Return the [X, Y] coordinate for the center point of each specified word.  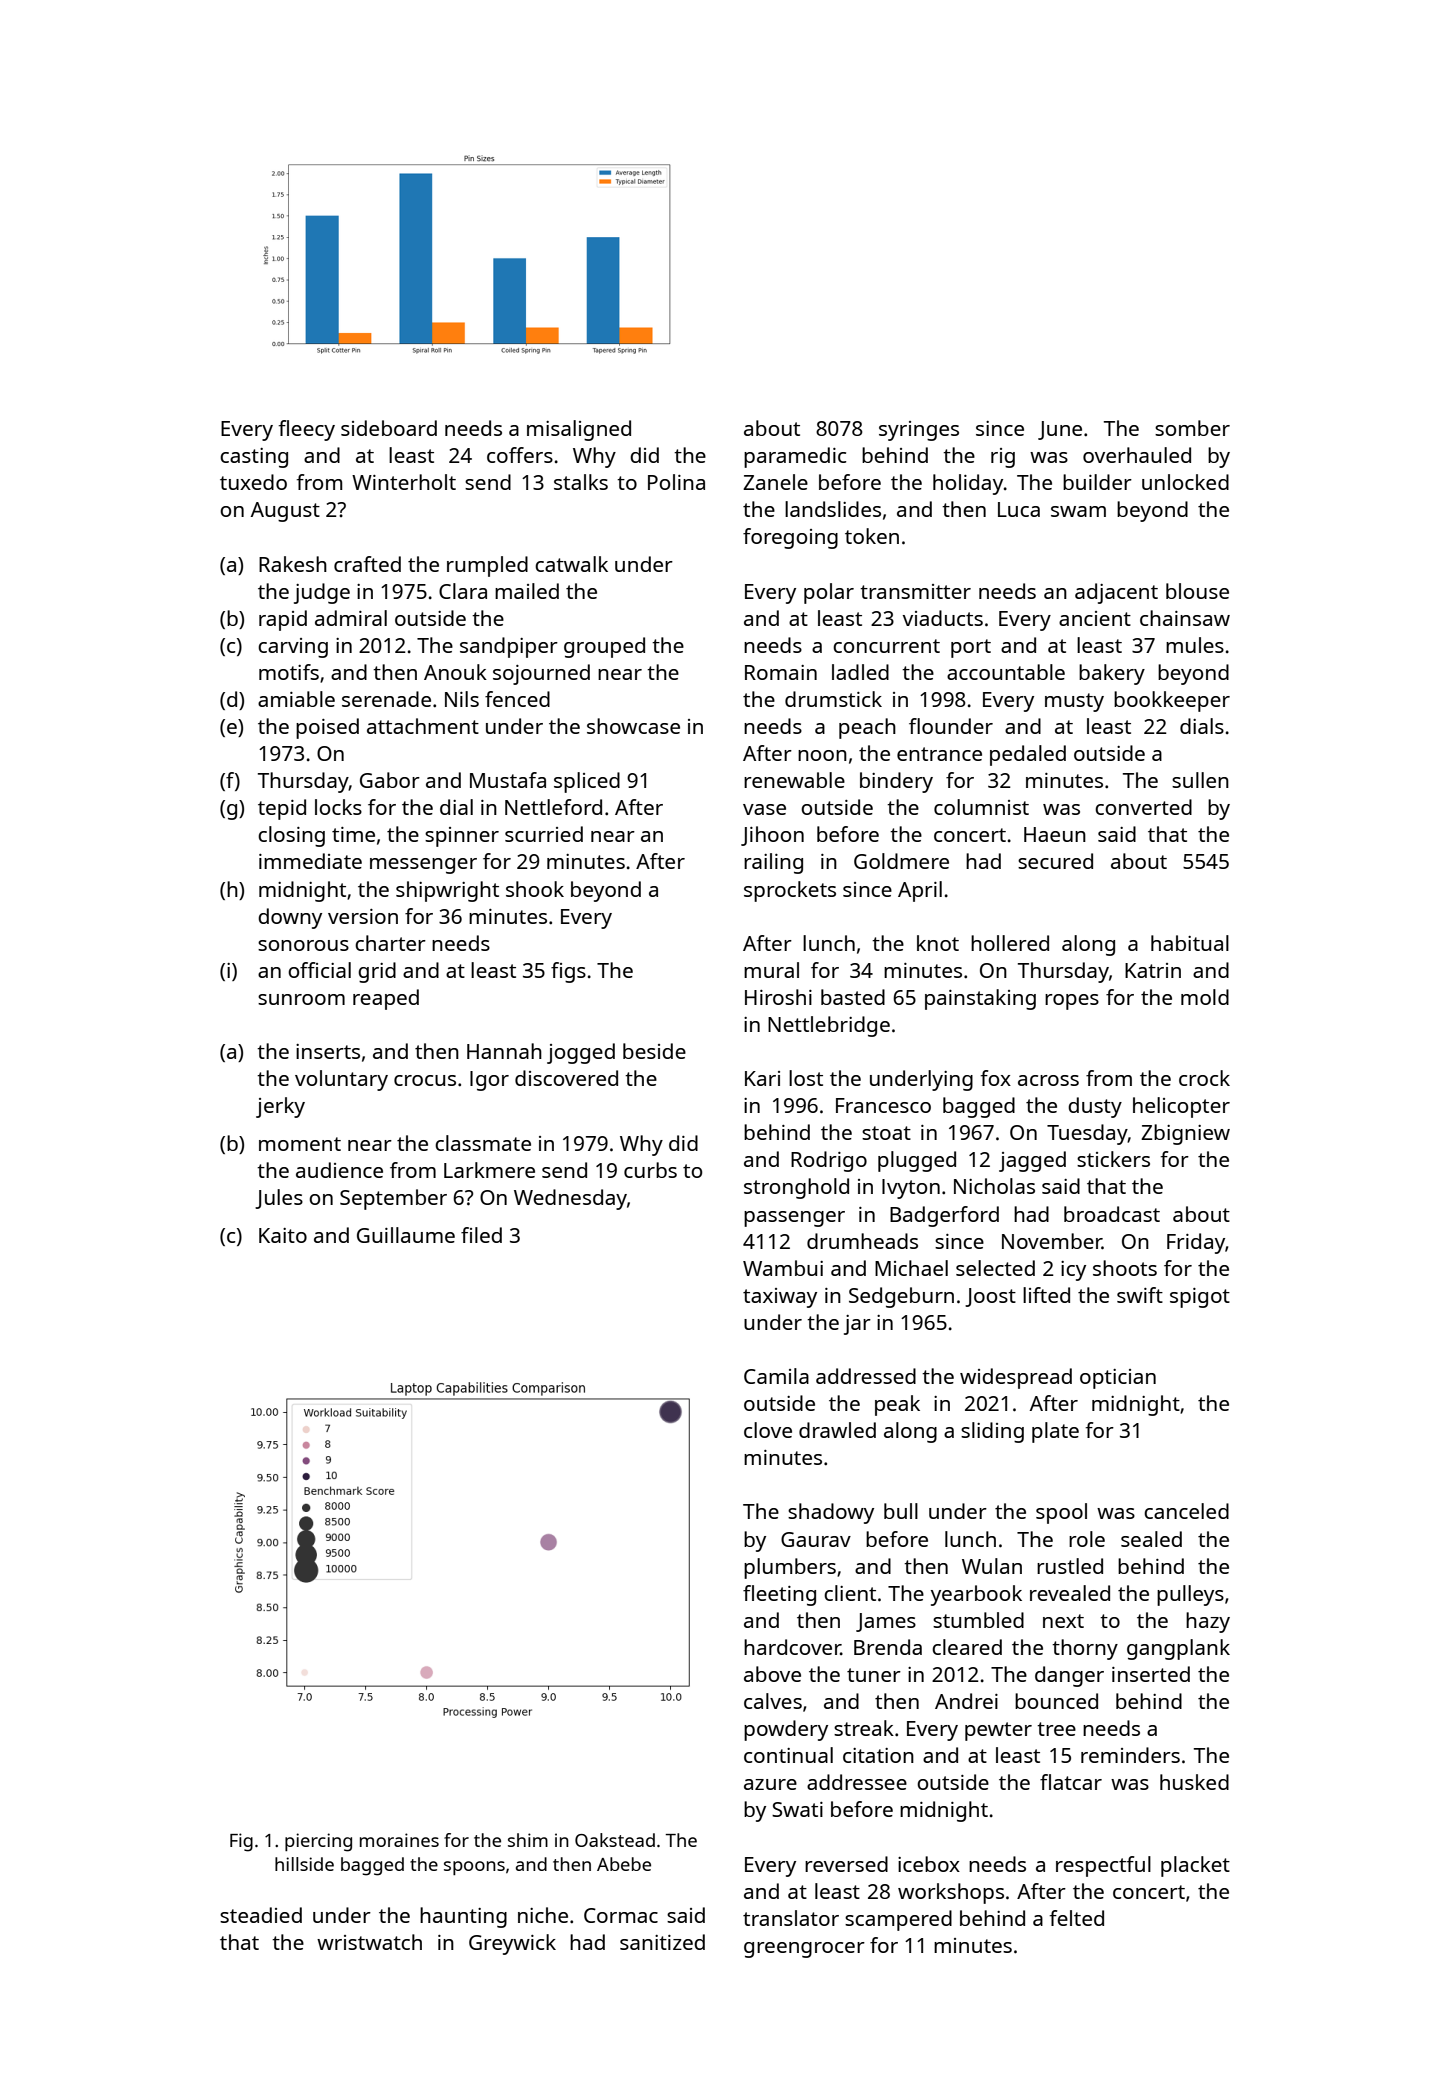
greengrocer [804, 1950]
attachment [423, 726]
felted [1077, 1918]
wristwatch [369, 1942]
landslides [833, 509]
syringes [919, 431]
